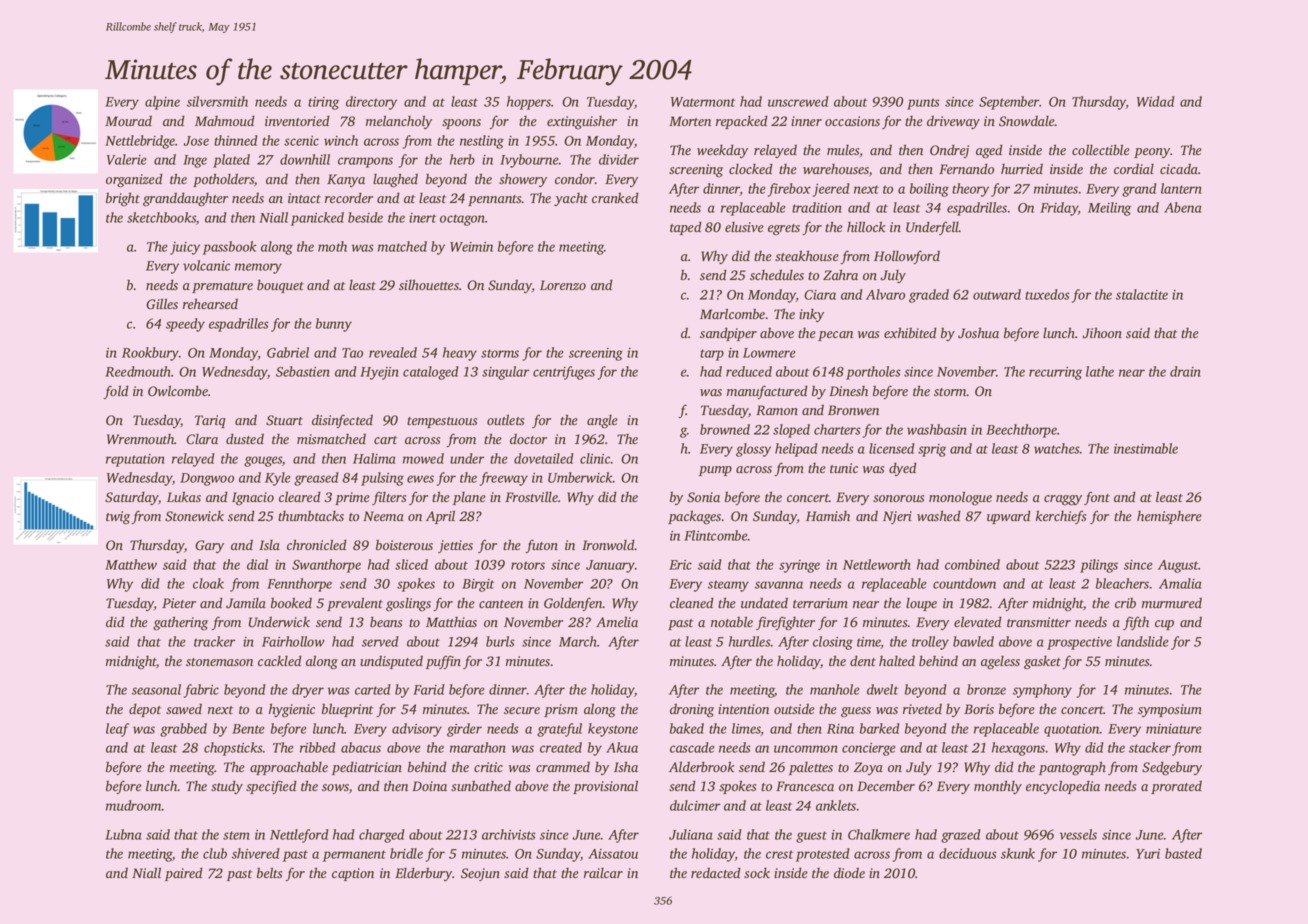 This screenshot has width=1308, height=924. What do you see at coordinates (722, 151) in the screenshot?
I see `weekday` at bounding box center [722, 151].
